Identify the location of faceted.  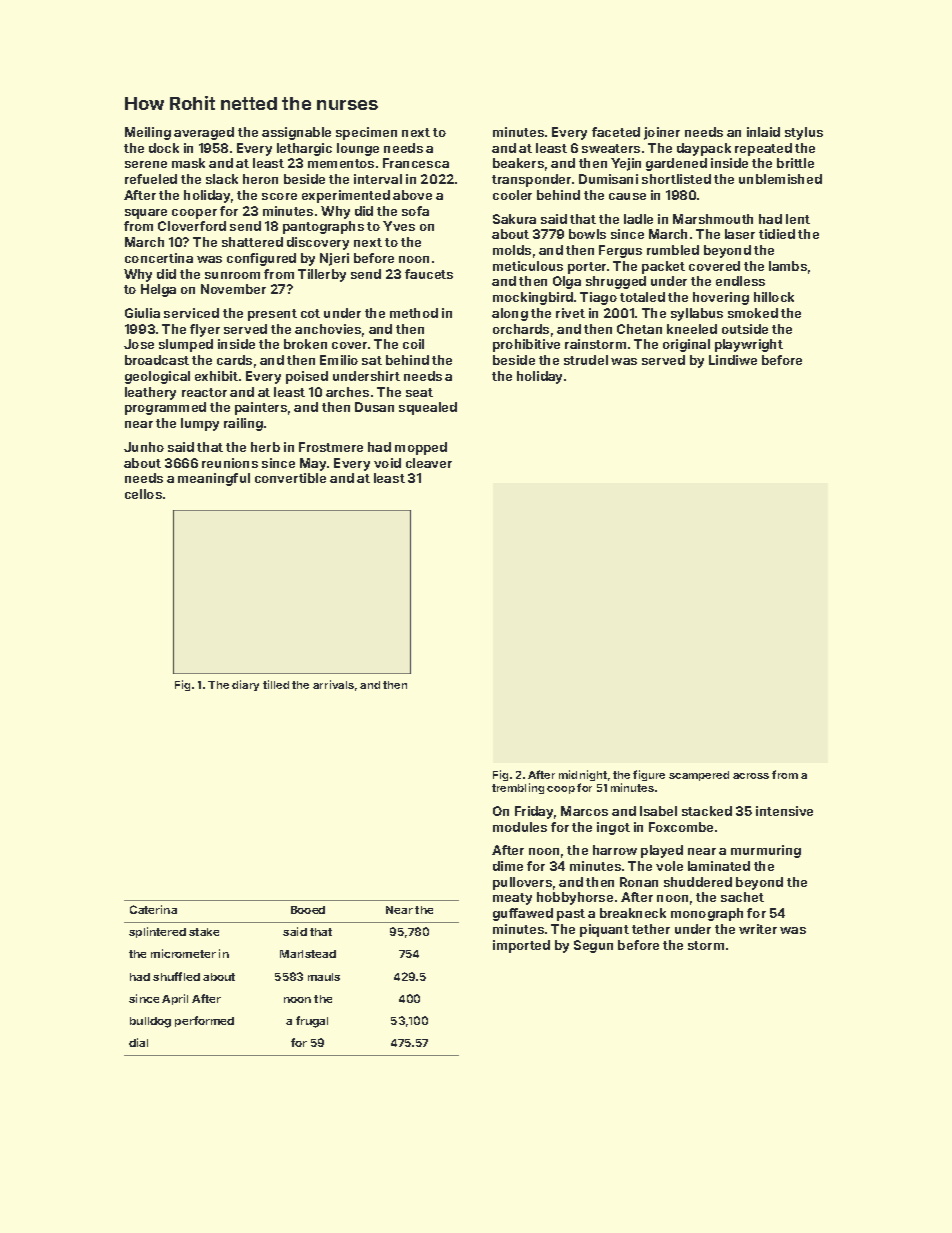
(616, 132).
